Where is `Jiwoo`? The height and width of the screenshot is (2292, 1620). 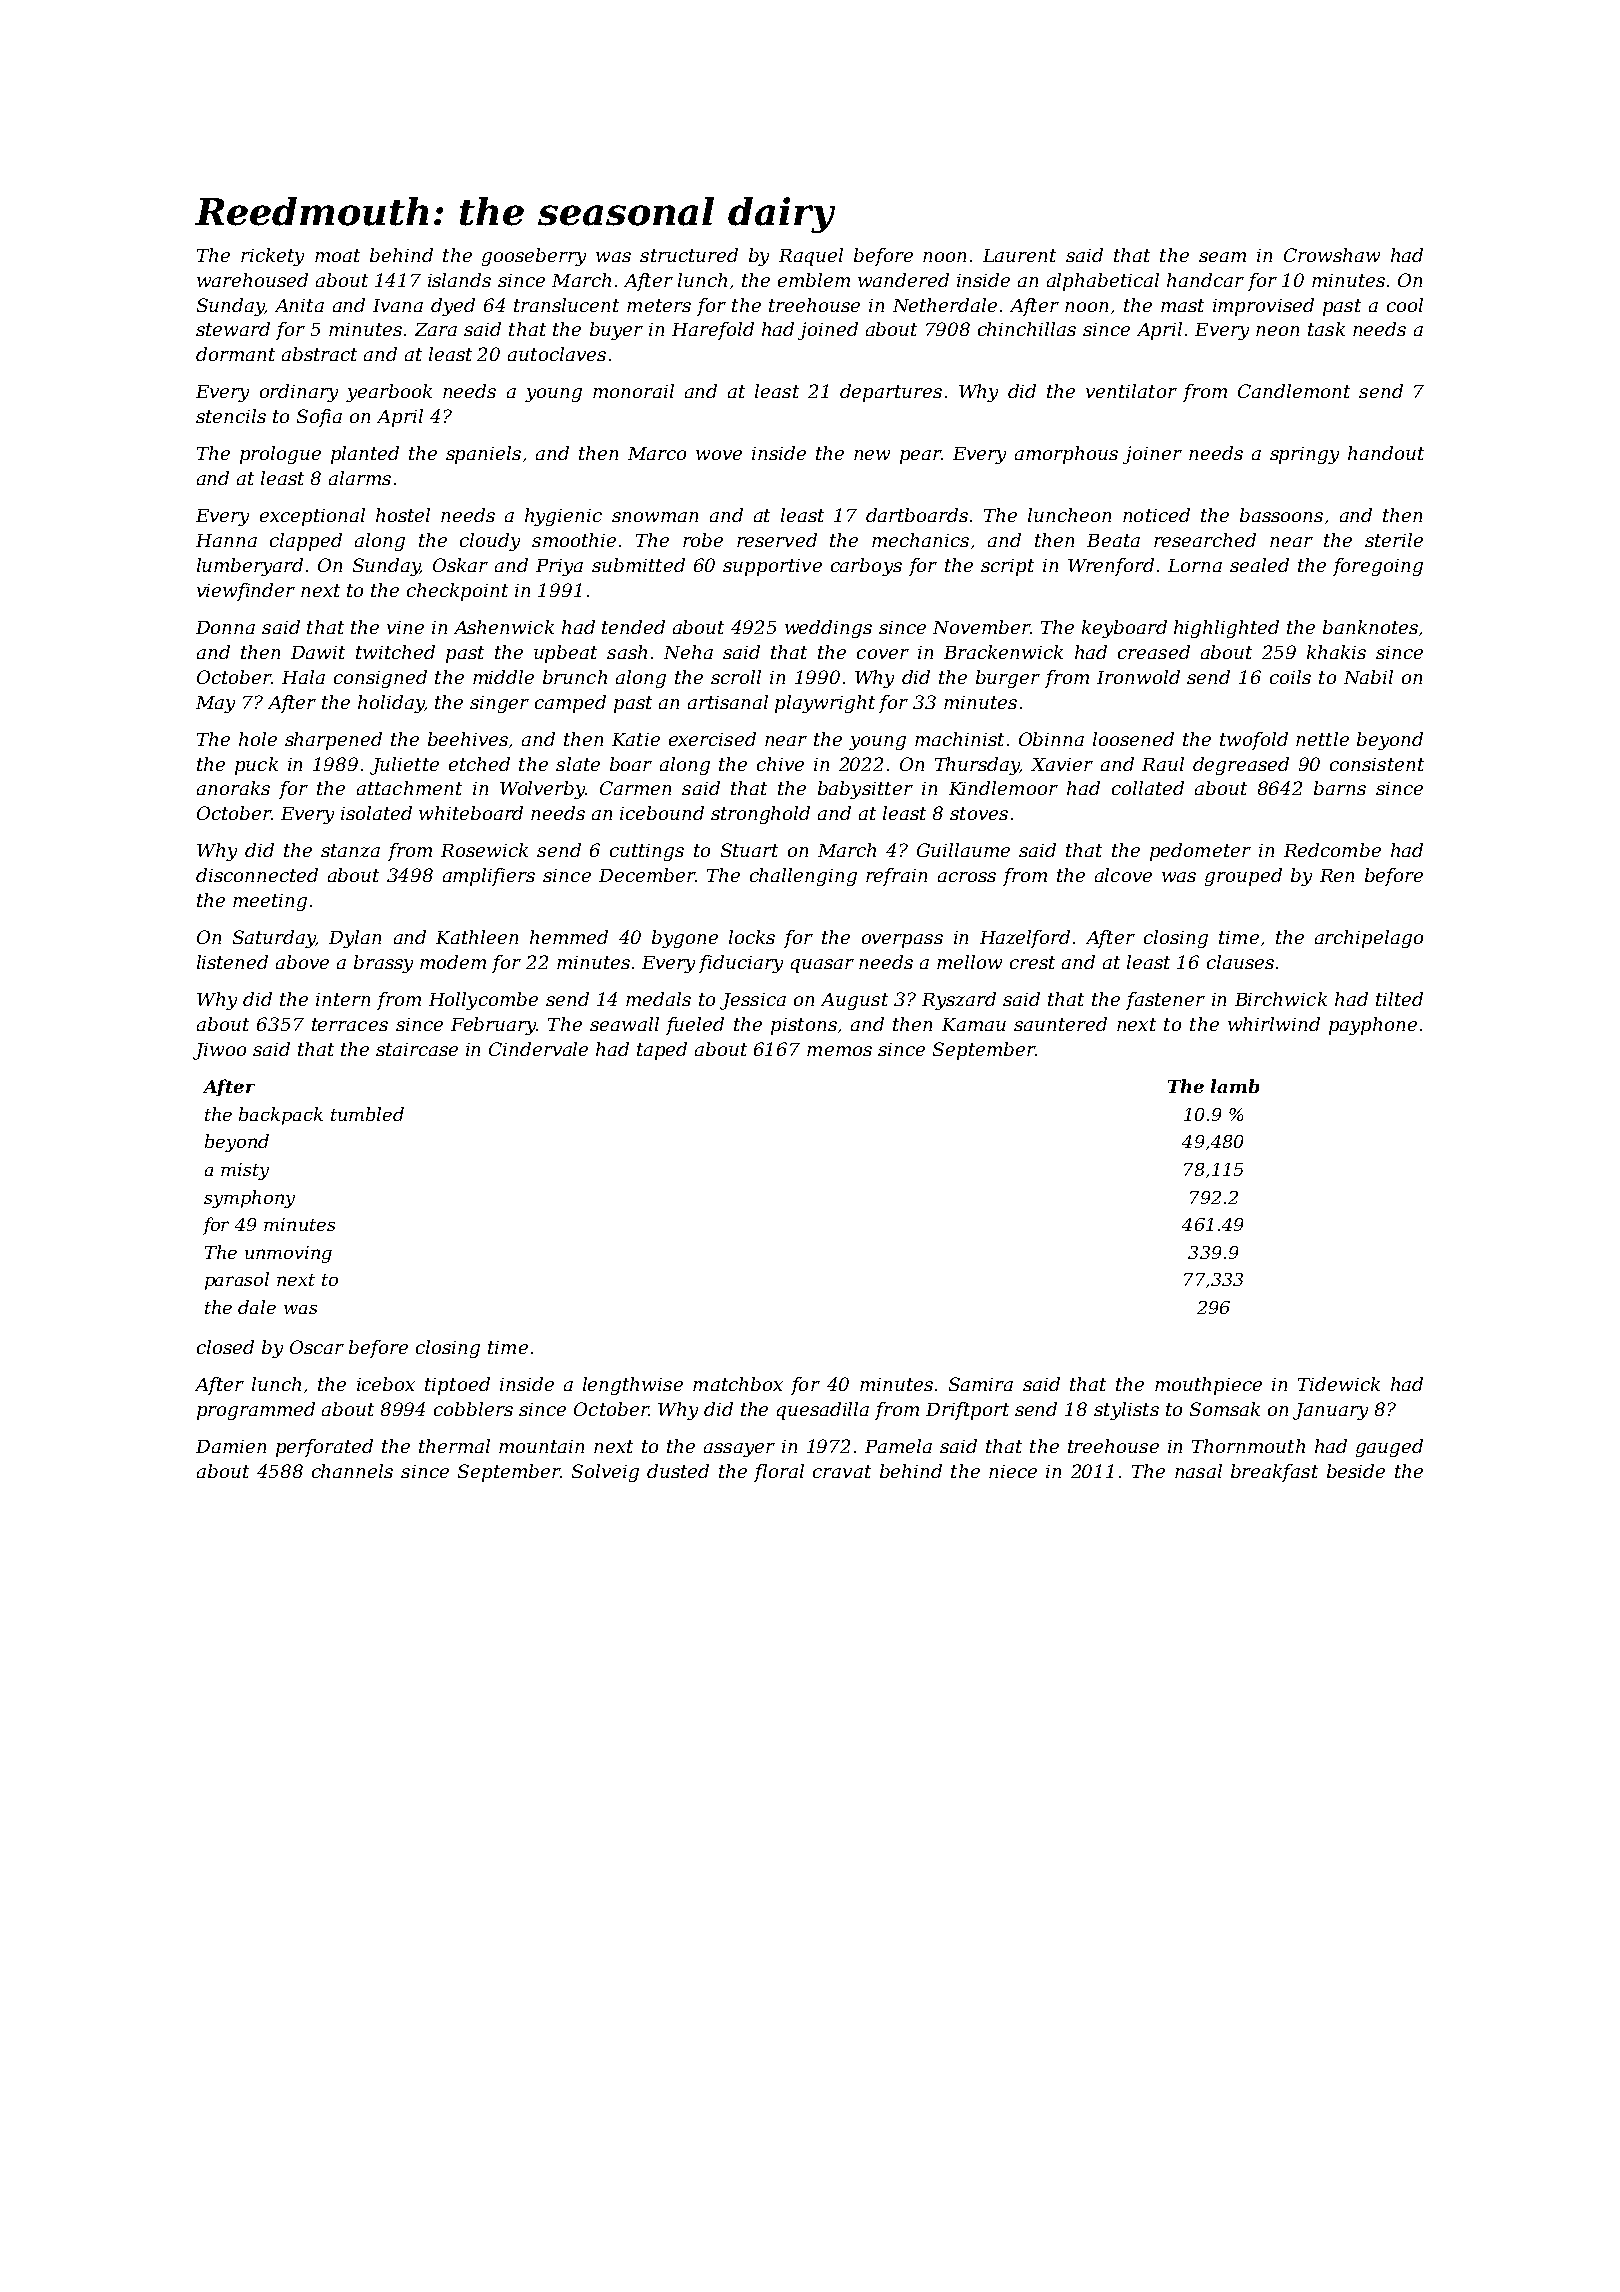
Jiwoo is located at coordinates (219, 1051).
